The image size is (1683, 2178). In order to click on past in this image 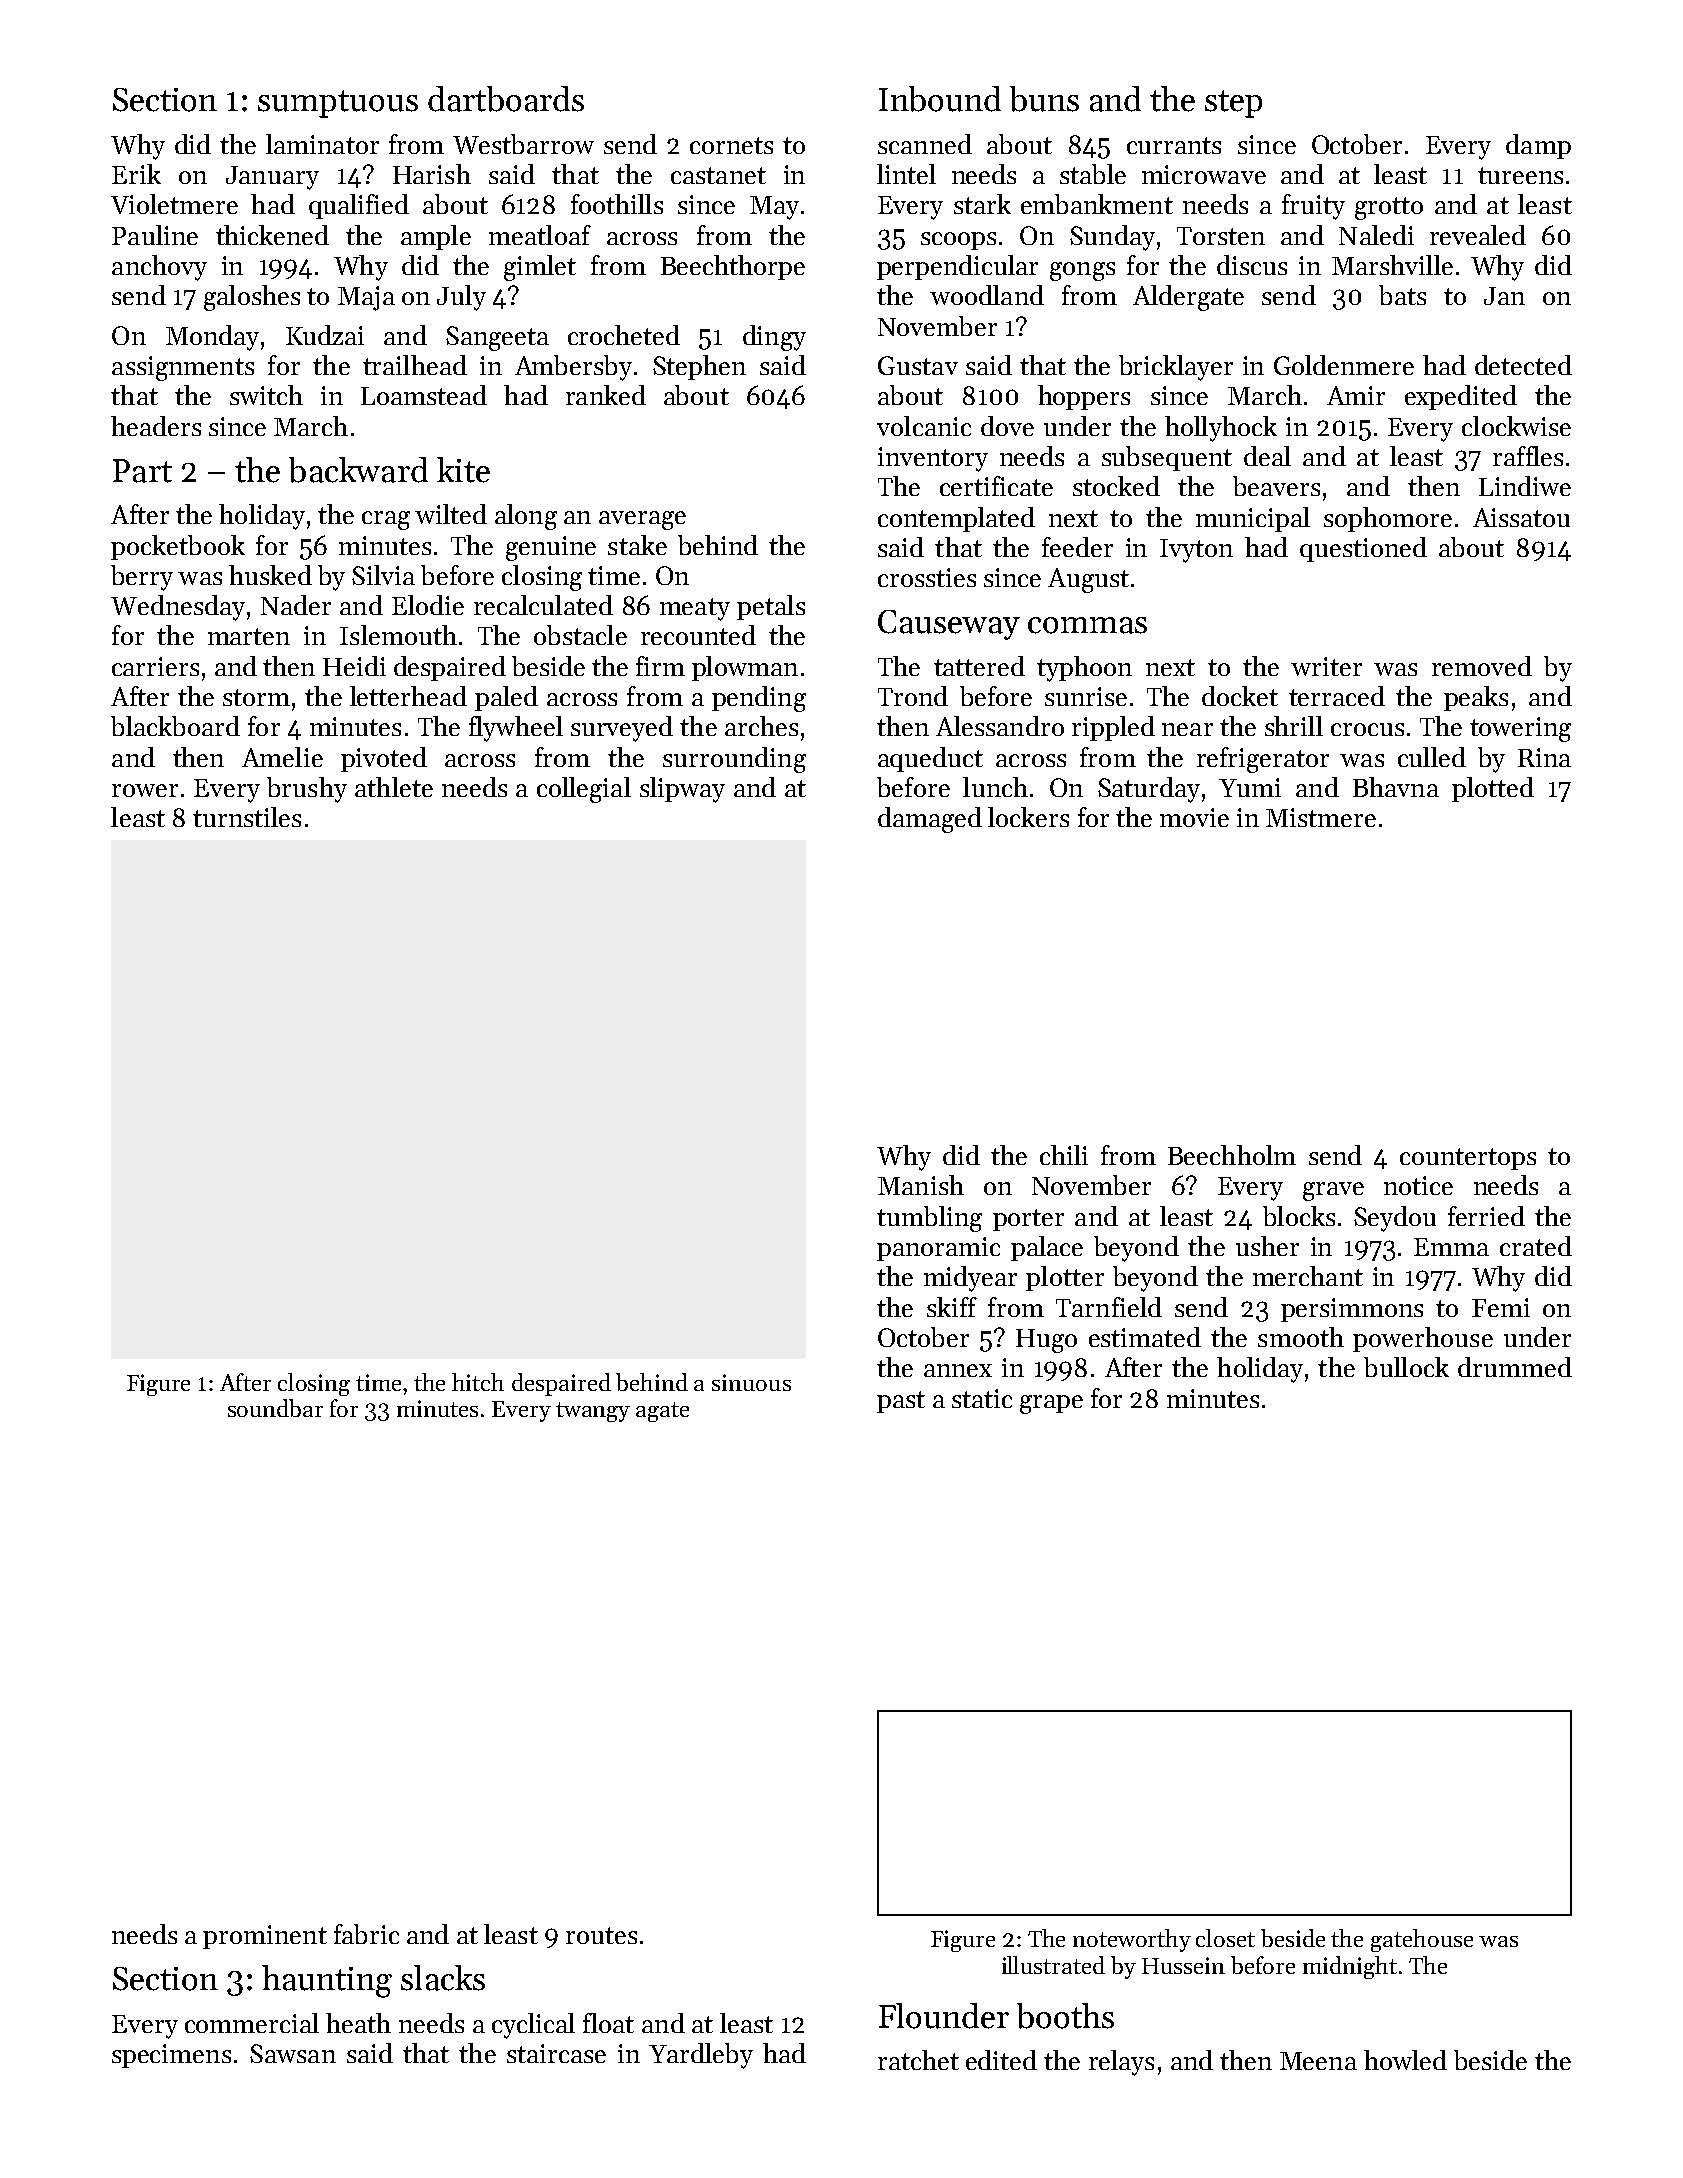, I will do `click(901, 1402)`.
